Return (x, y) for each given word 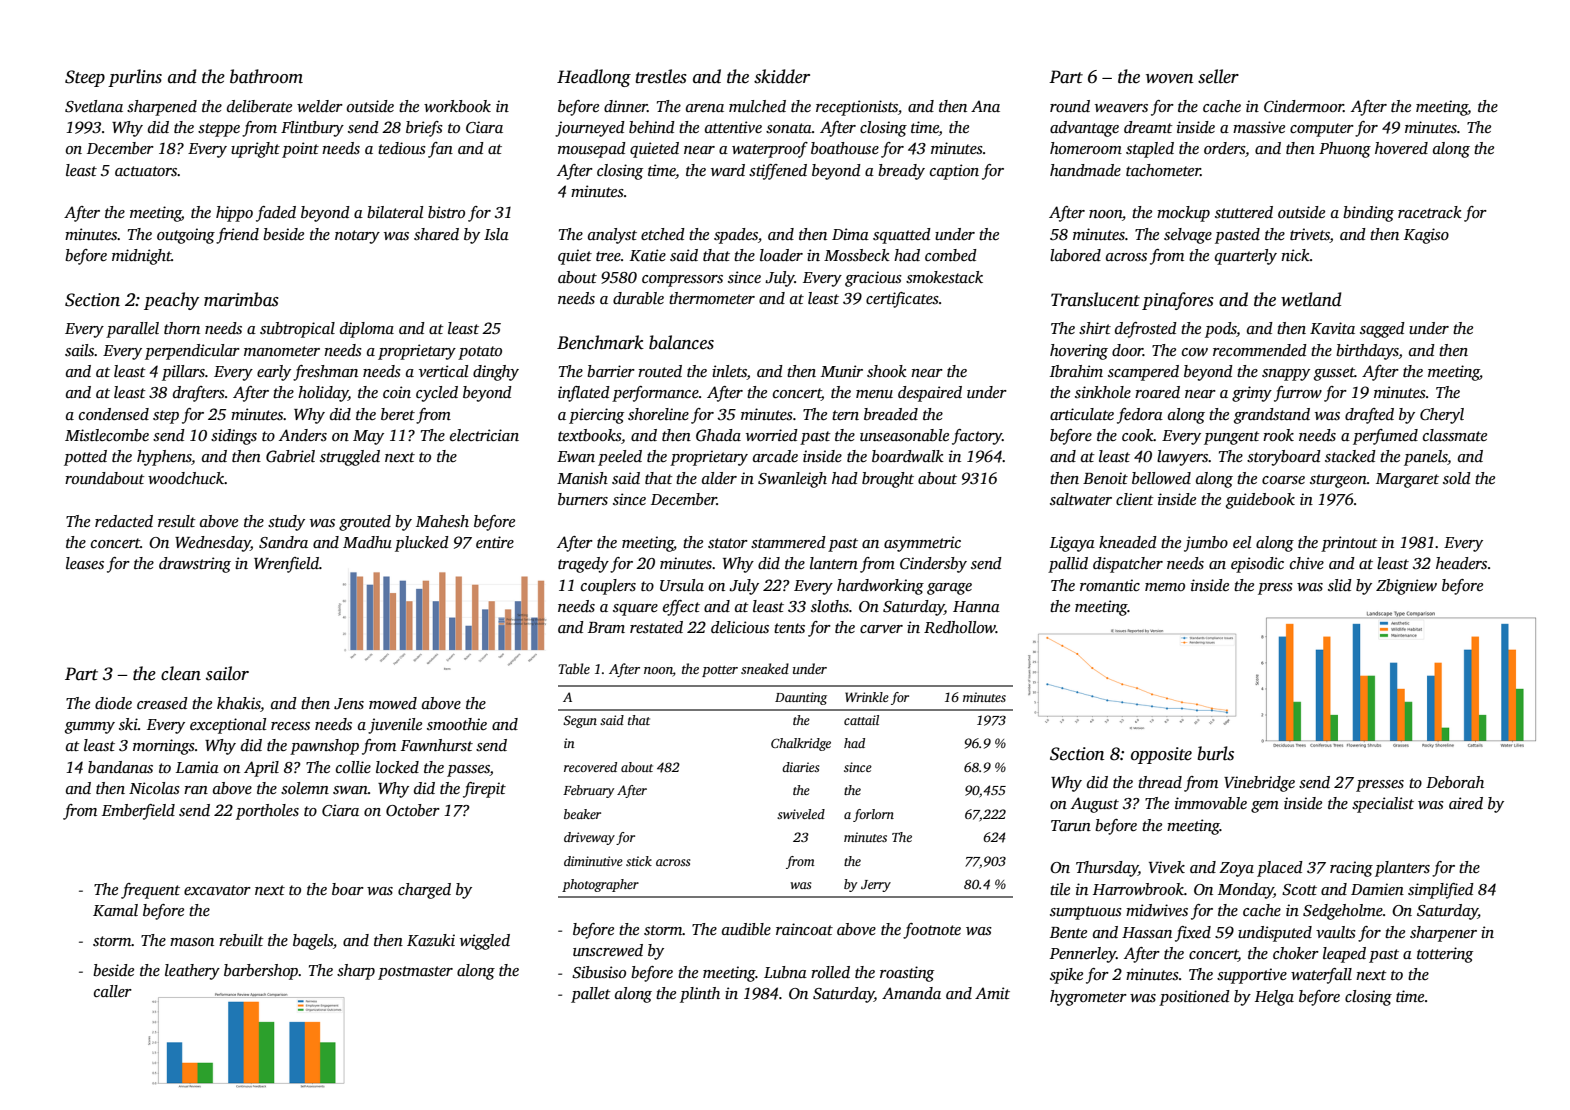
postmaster (415, 973)
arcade (775, 456)
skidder (782, 76)
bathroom (266, 76)
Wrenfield (286, 565)
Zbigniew (1406, 587)
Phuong (1345, 150)
